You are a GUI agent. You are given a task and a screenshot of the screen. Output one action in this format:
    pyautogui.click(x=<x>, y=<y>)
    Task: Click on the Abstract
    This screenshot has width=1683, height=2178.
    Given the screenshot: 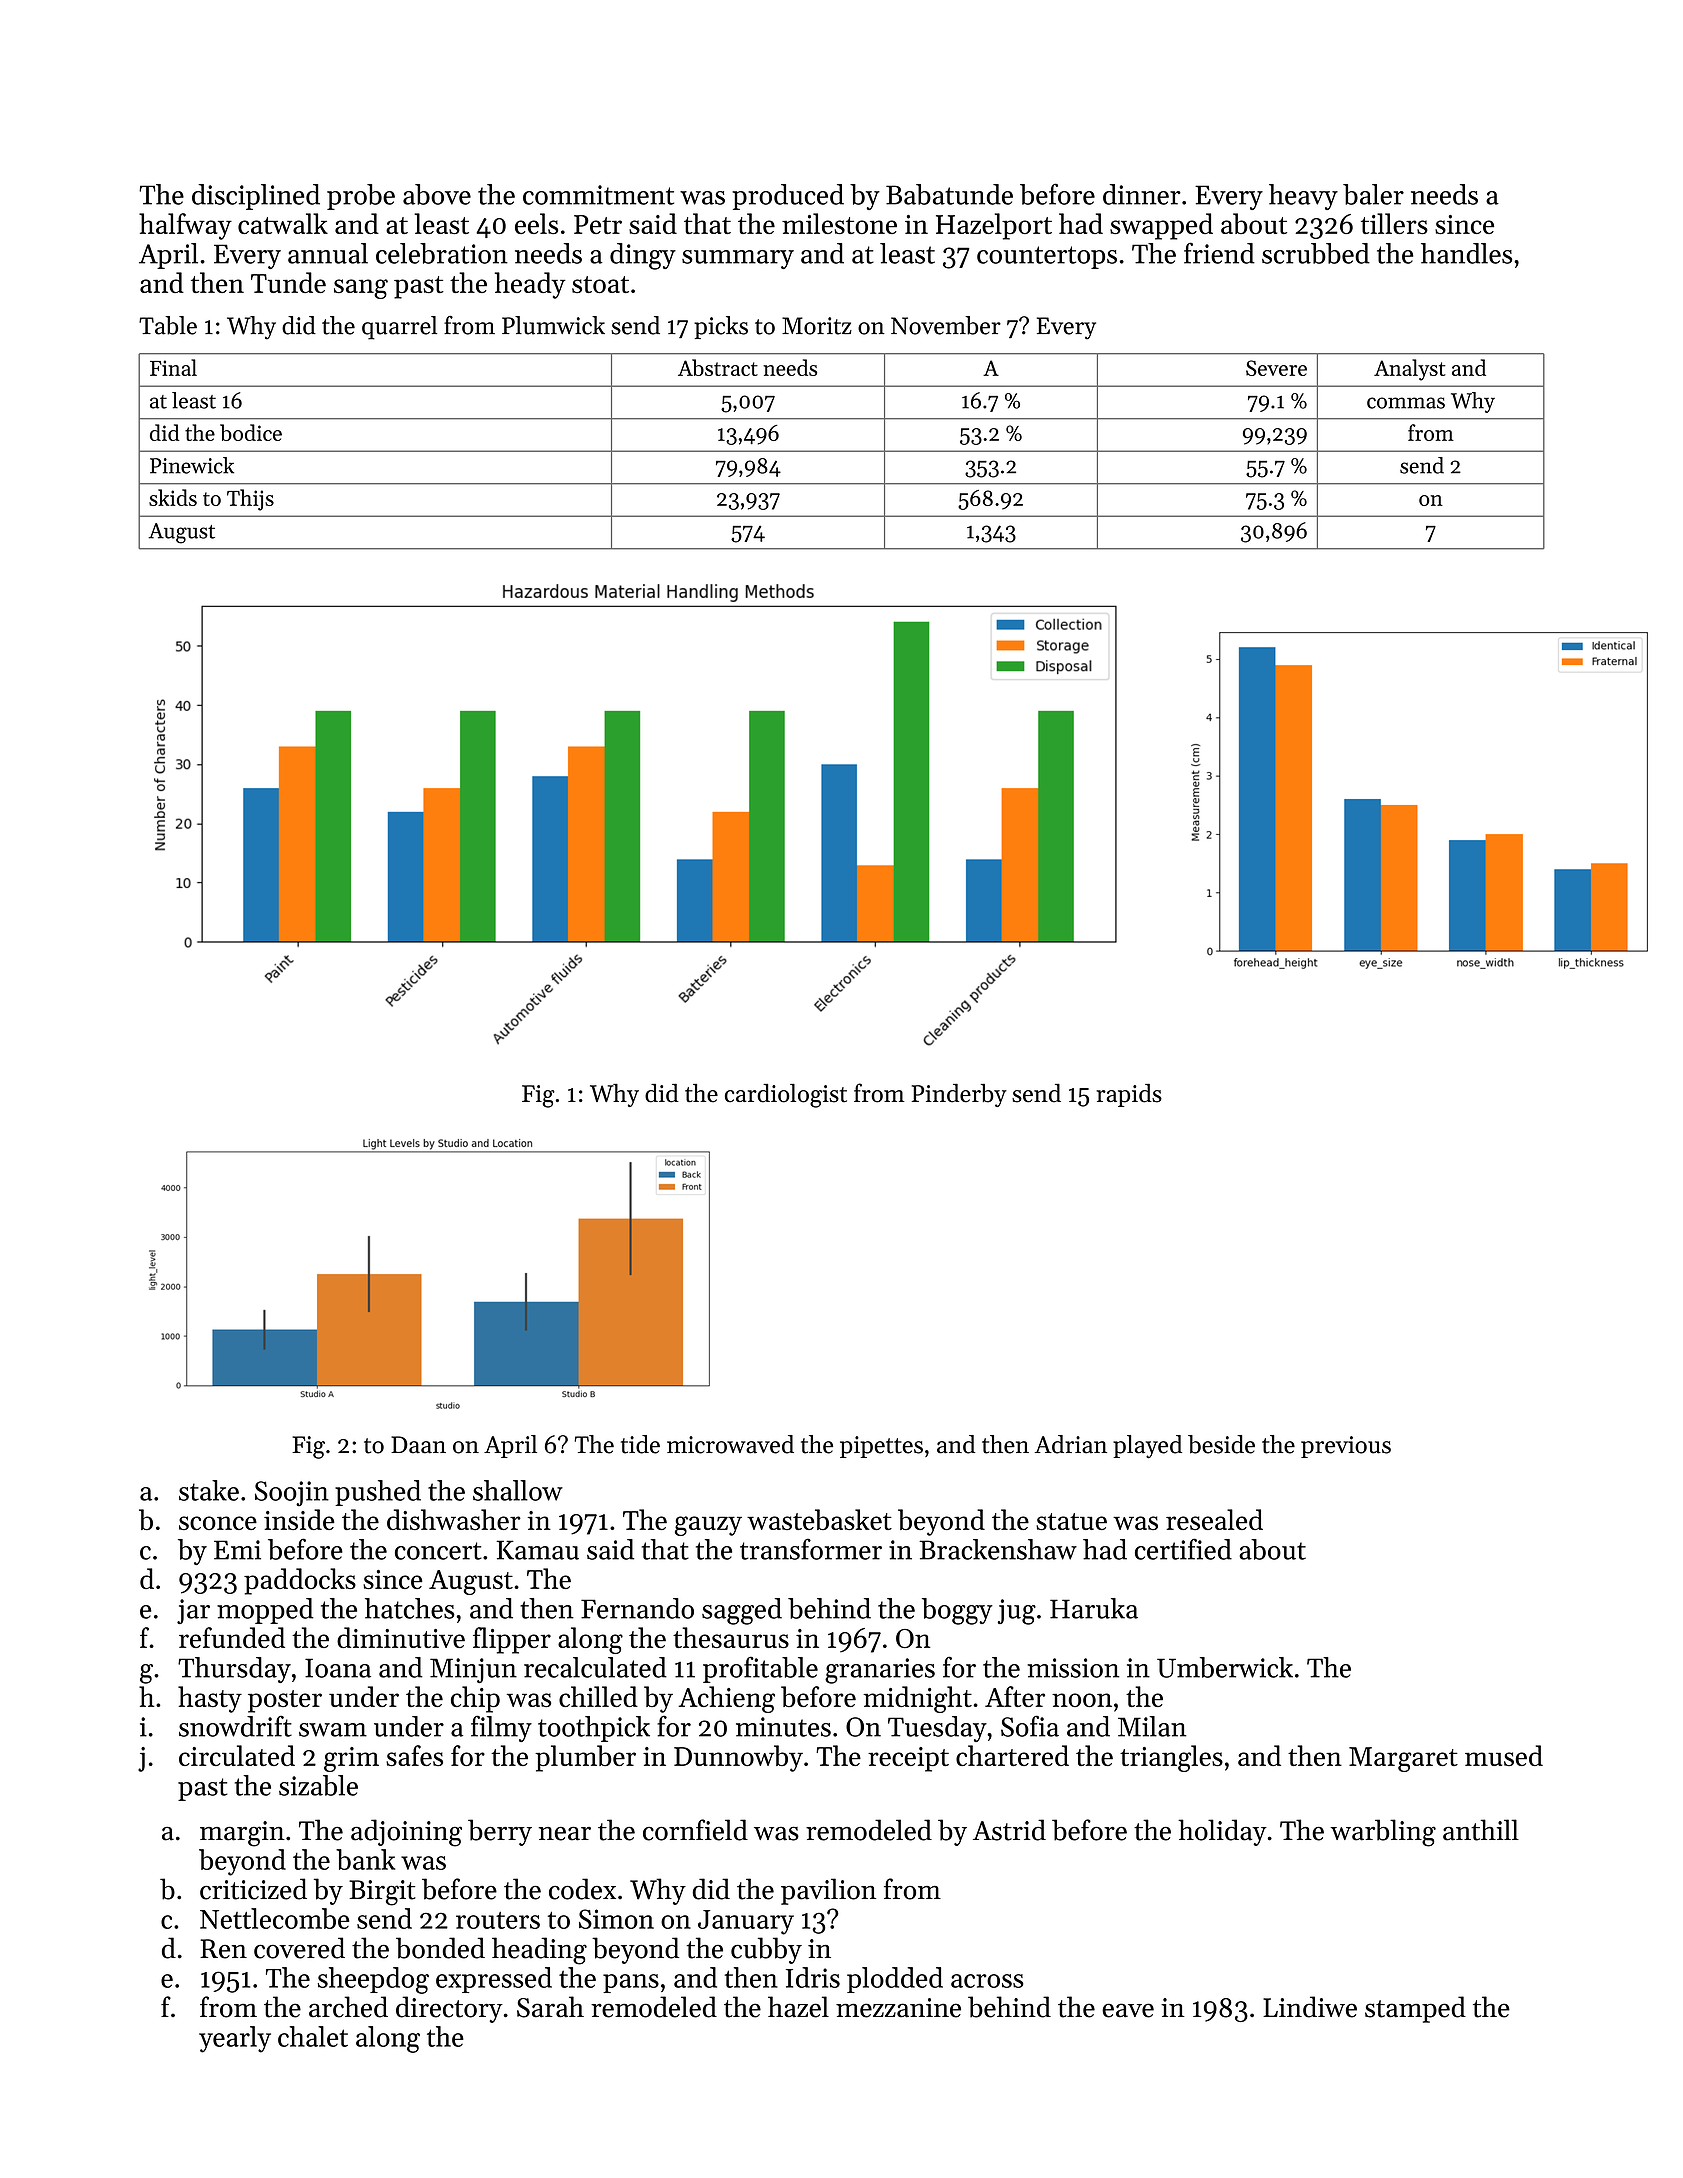 What is the action you would take?
    pyautogui.click(x=718, y=367)
